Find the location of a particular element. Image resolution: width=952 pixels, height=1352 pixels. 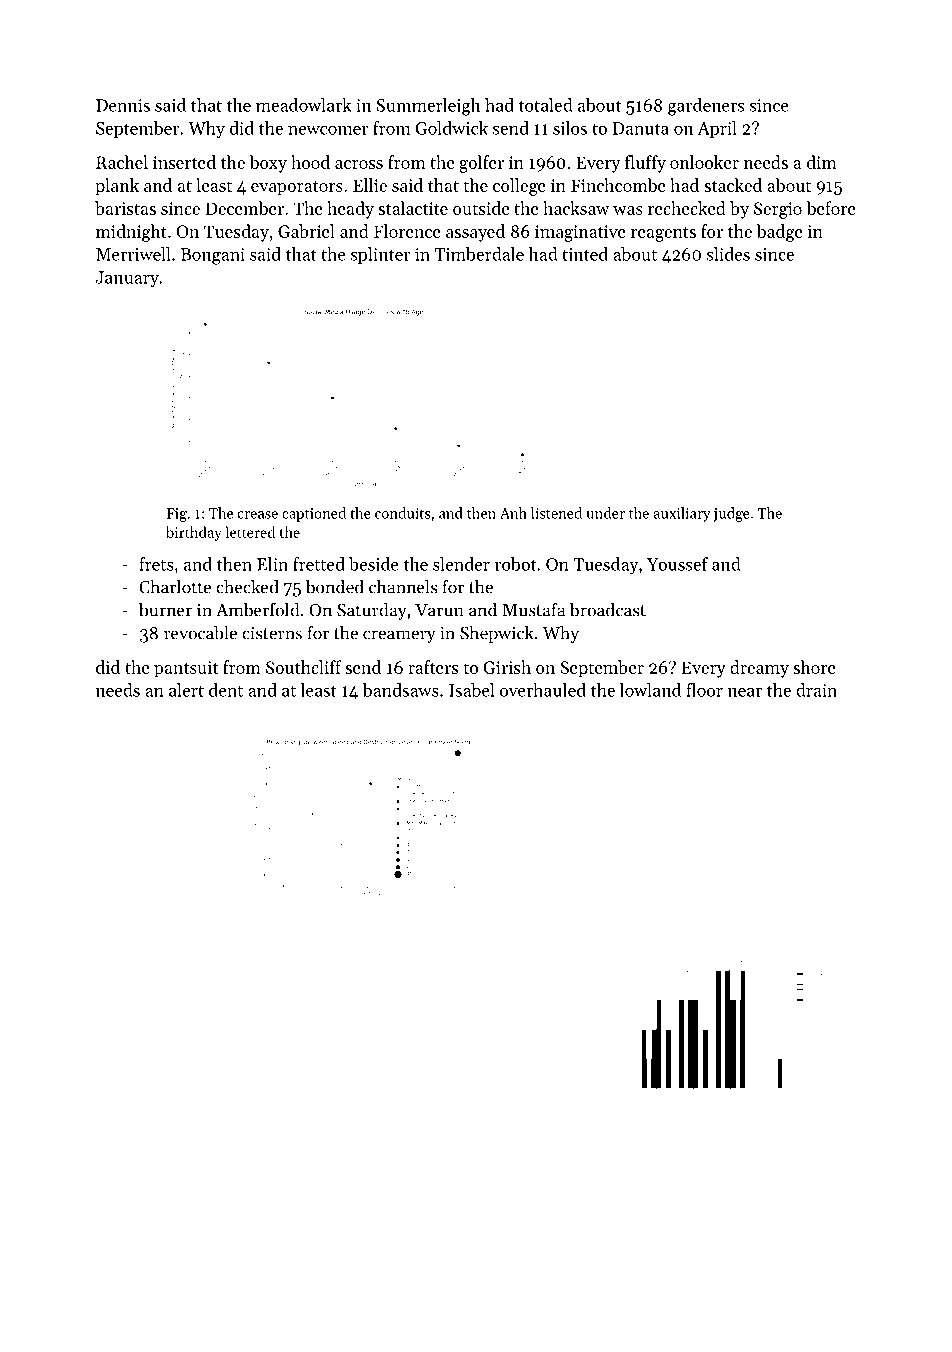

bandsaws is located at coordinates (400, 690).
